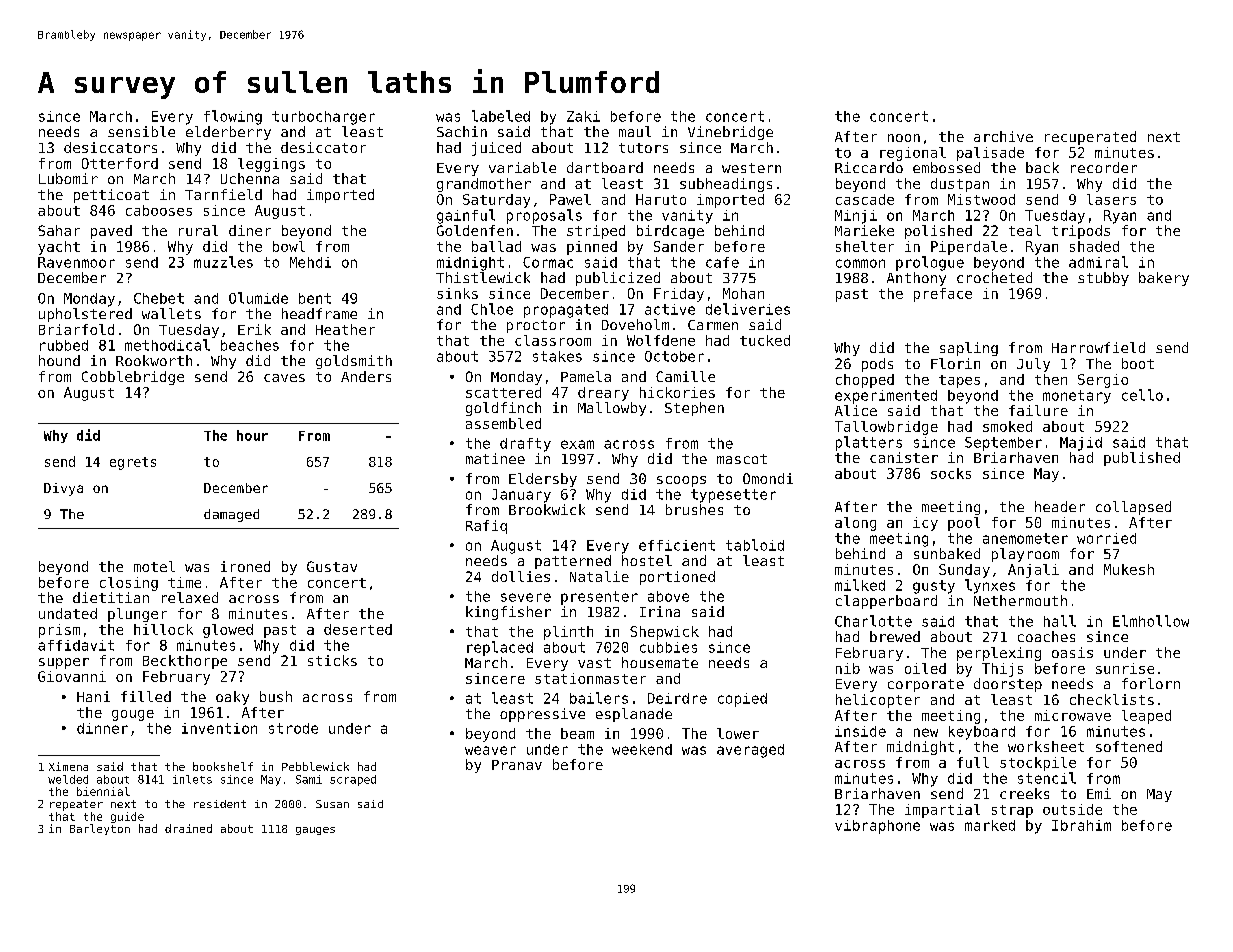 The image size is (1233, 952). I want to click on flowing, so click(233, 117).
